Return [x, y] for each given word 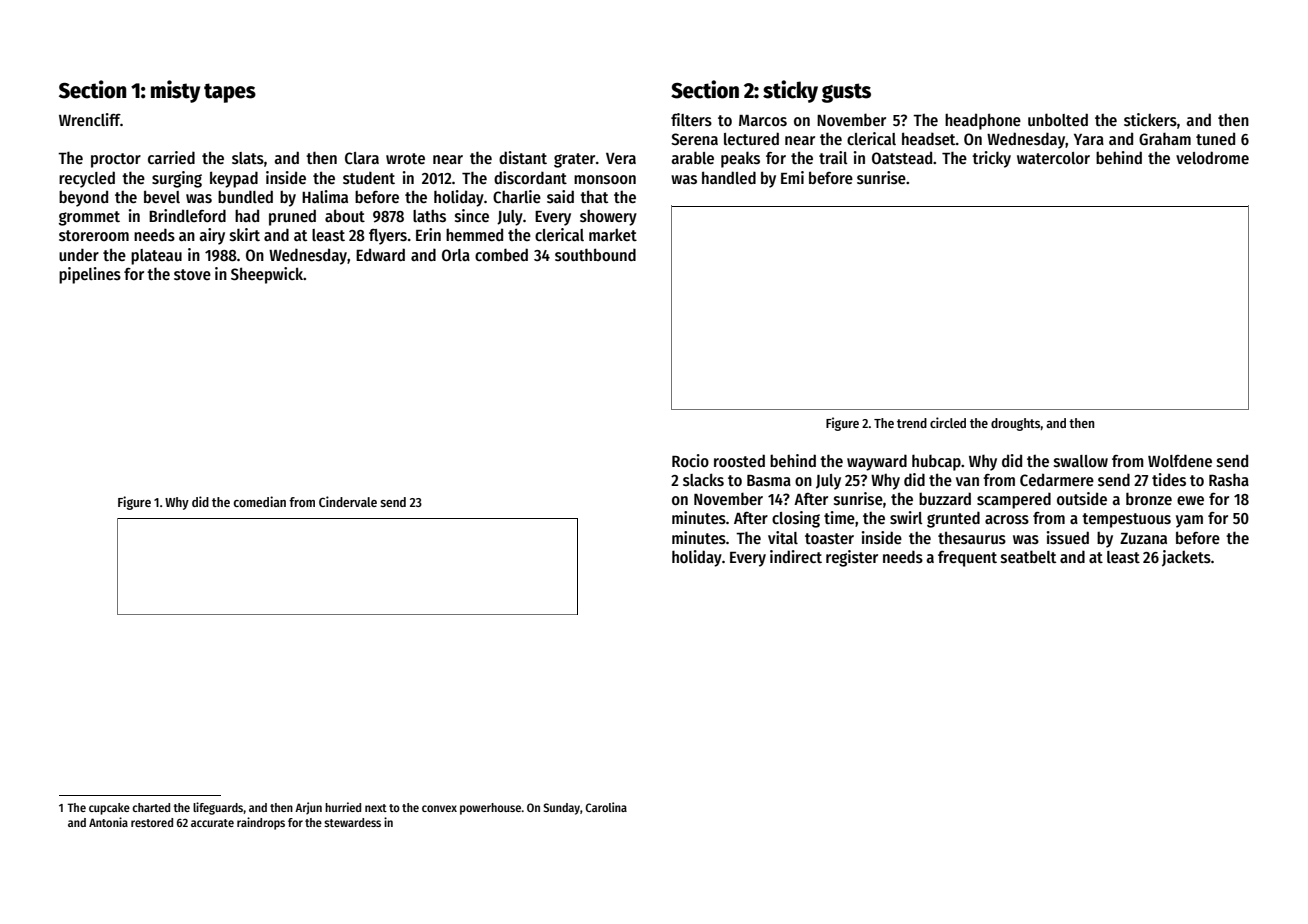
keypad [234, 179]
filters [691, 119]
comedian [259, 501]
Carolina [606, 807]
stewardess [352, 822]
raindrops [261, 823]
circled [948, 422]
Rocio [690, 460]
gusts [846, 93]
